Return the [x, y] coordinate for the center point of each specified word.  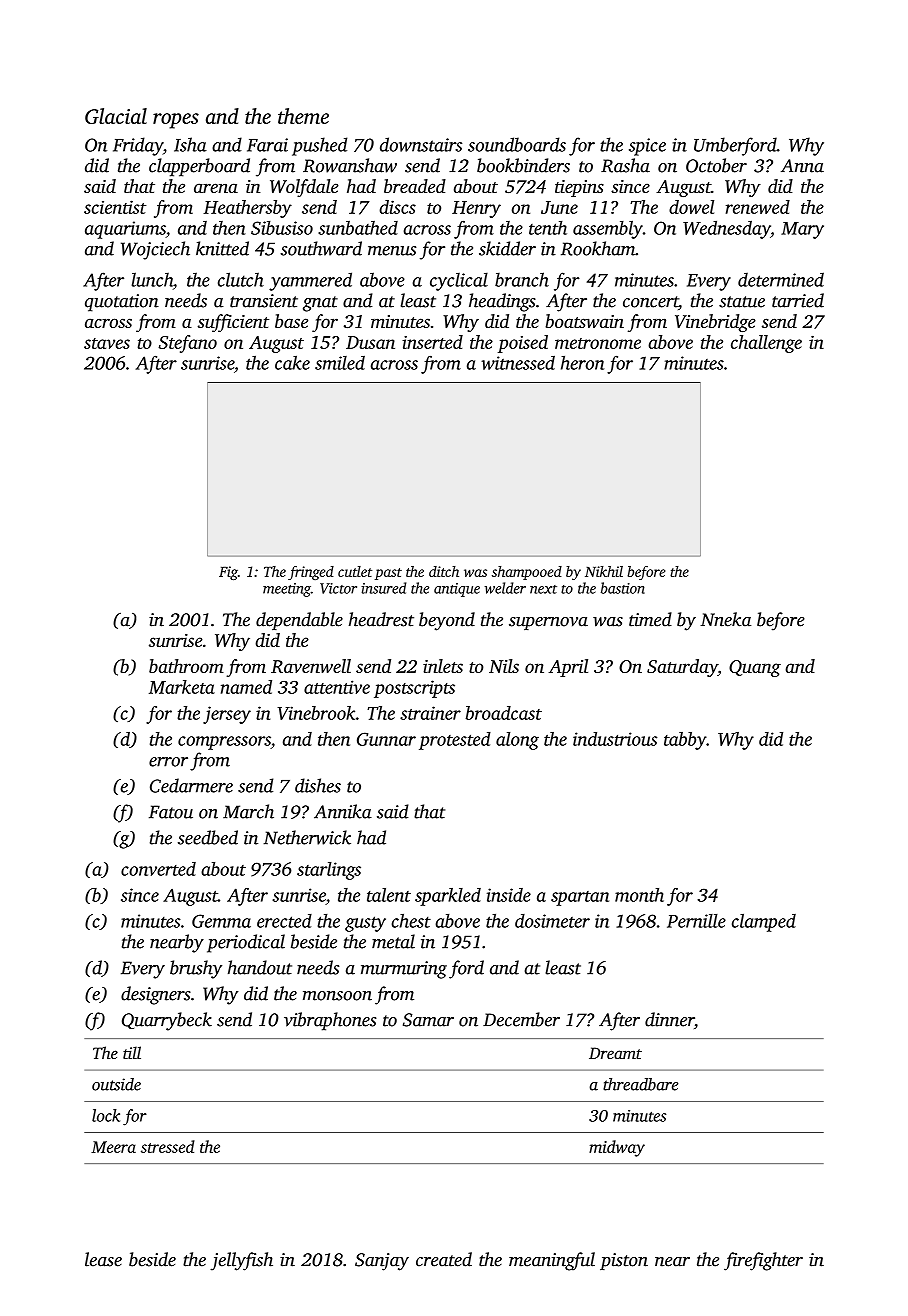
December [521, 1019]
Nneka [725, 619]
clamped [764, 922]
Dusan [370, 342]
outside [116, 1084]
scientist [115, 207]
